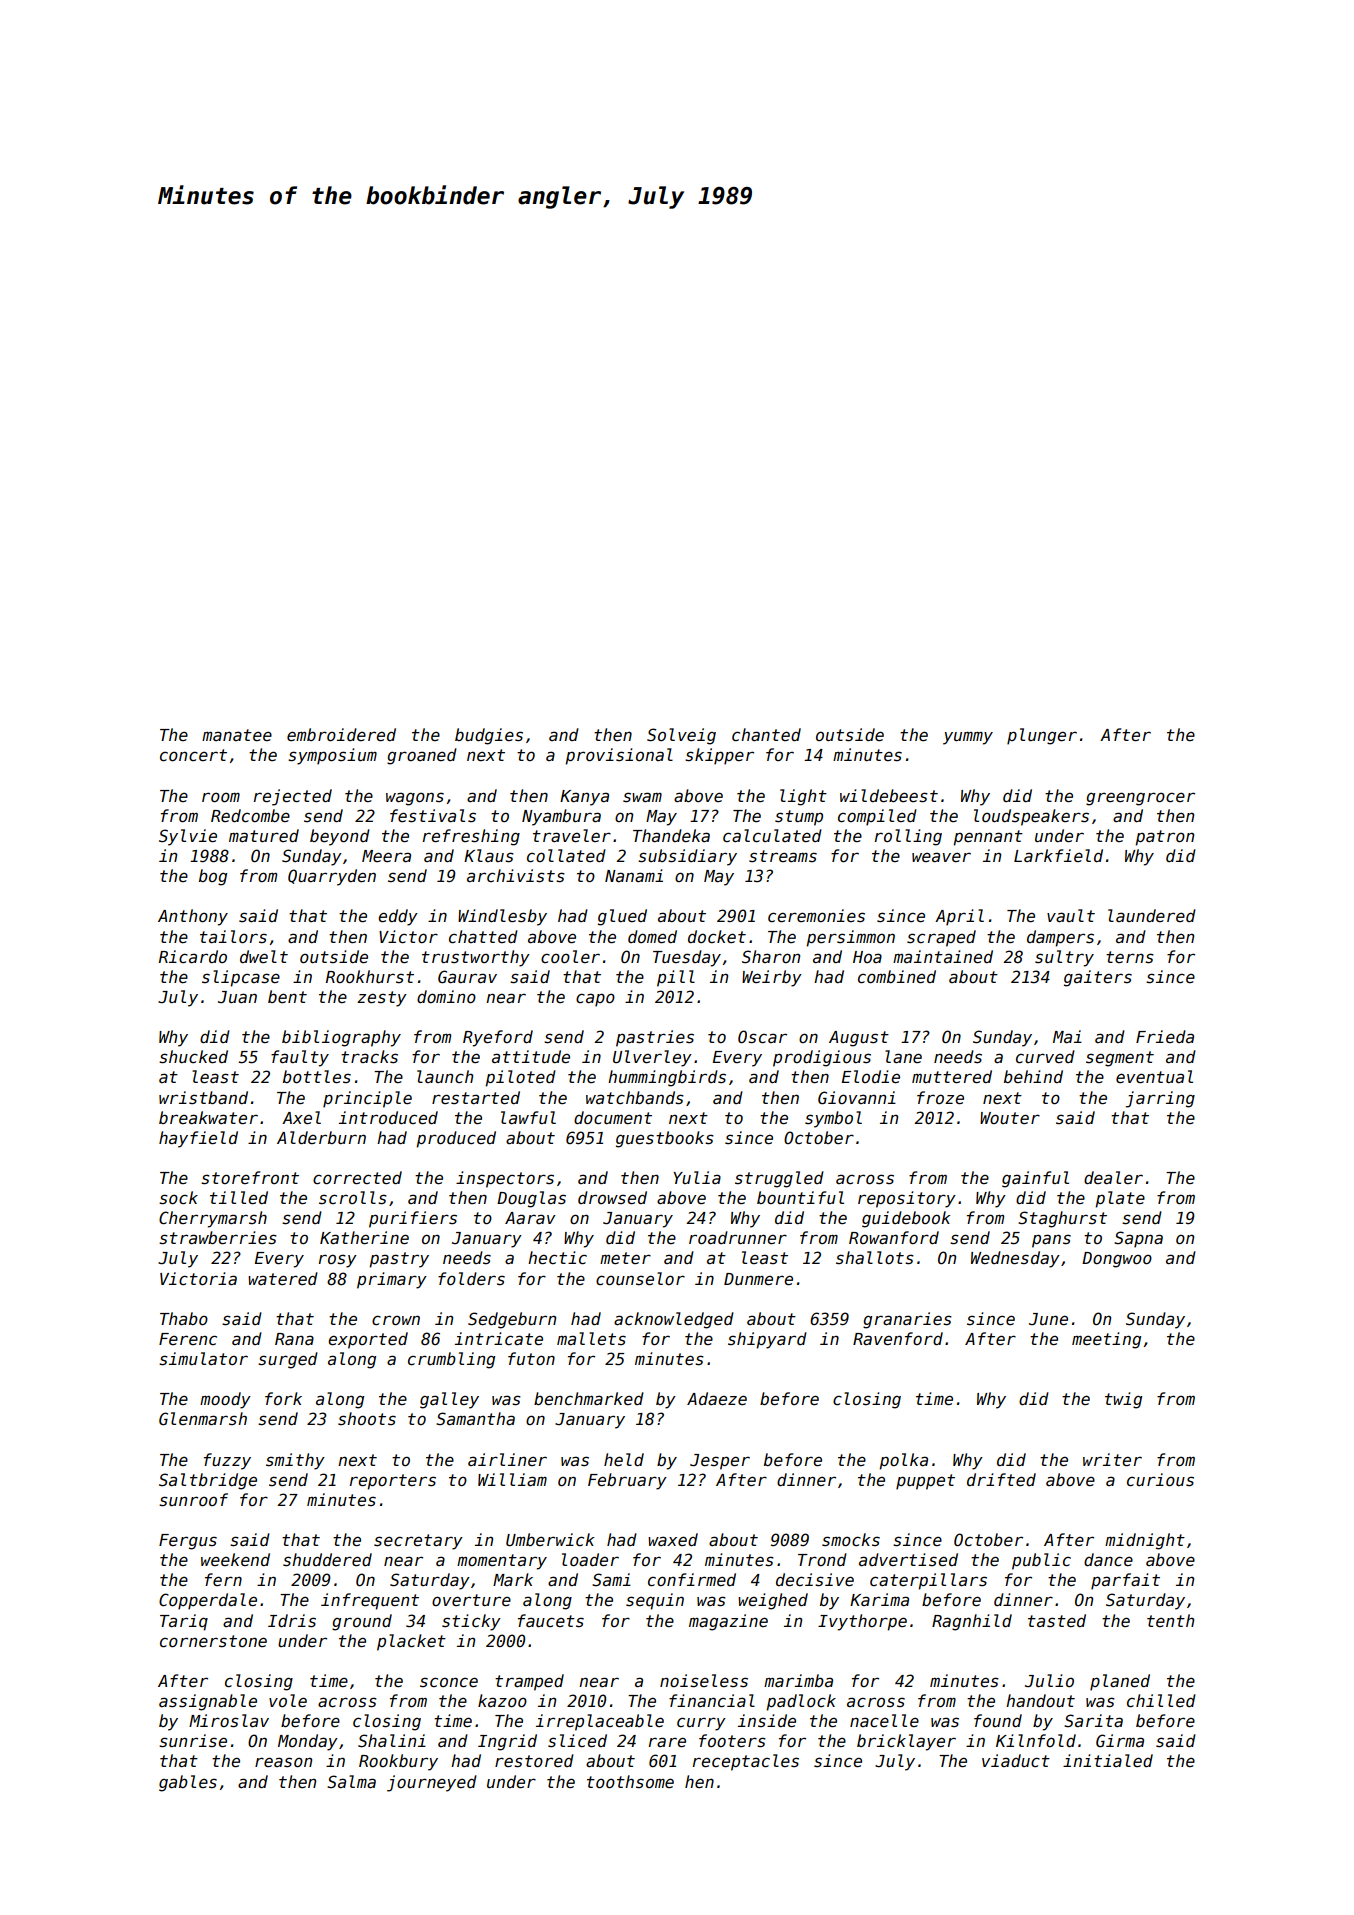 The width and height of the image is (1354, 1915). What do you see at coordinates (357, 1177) in the image?
I see `corrected` at bounding box center [357, 1177].
